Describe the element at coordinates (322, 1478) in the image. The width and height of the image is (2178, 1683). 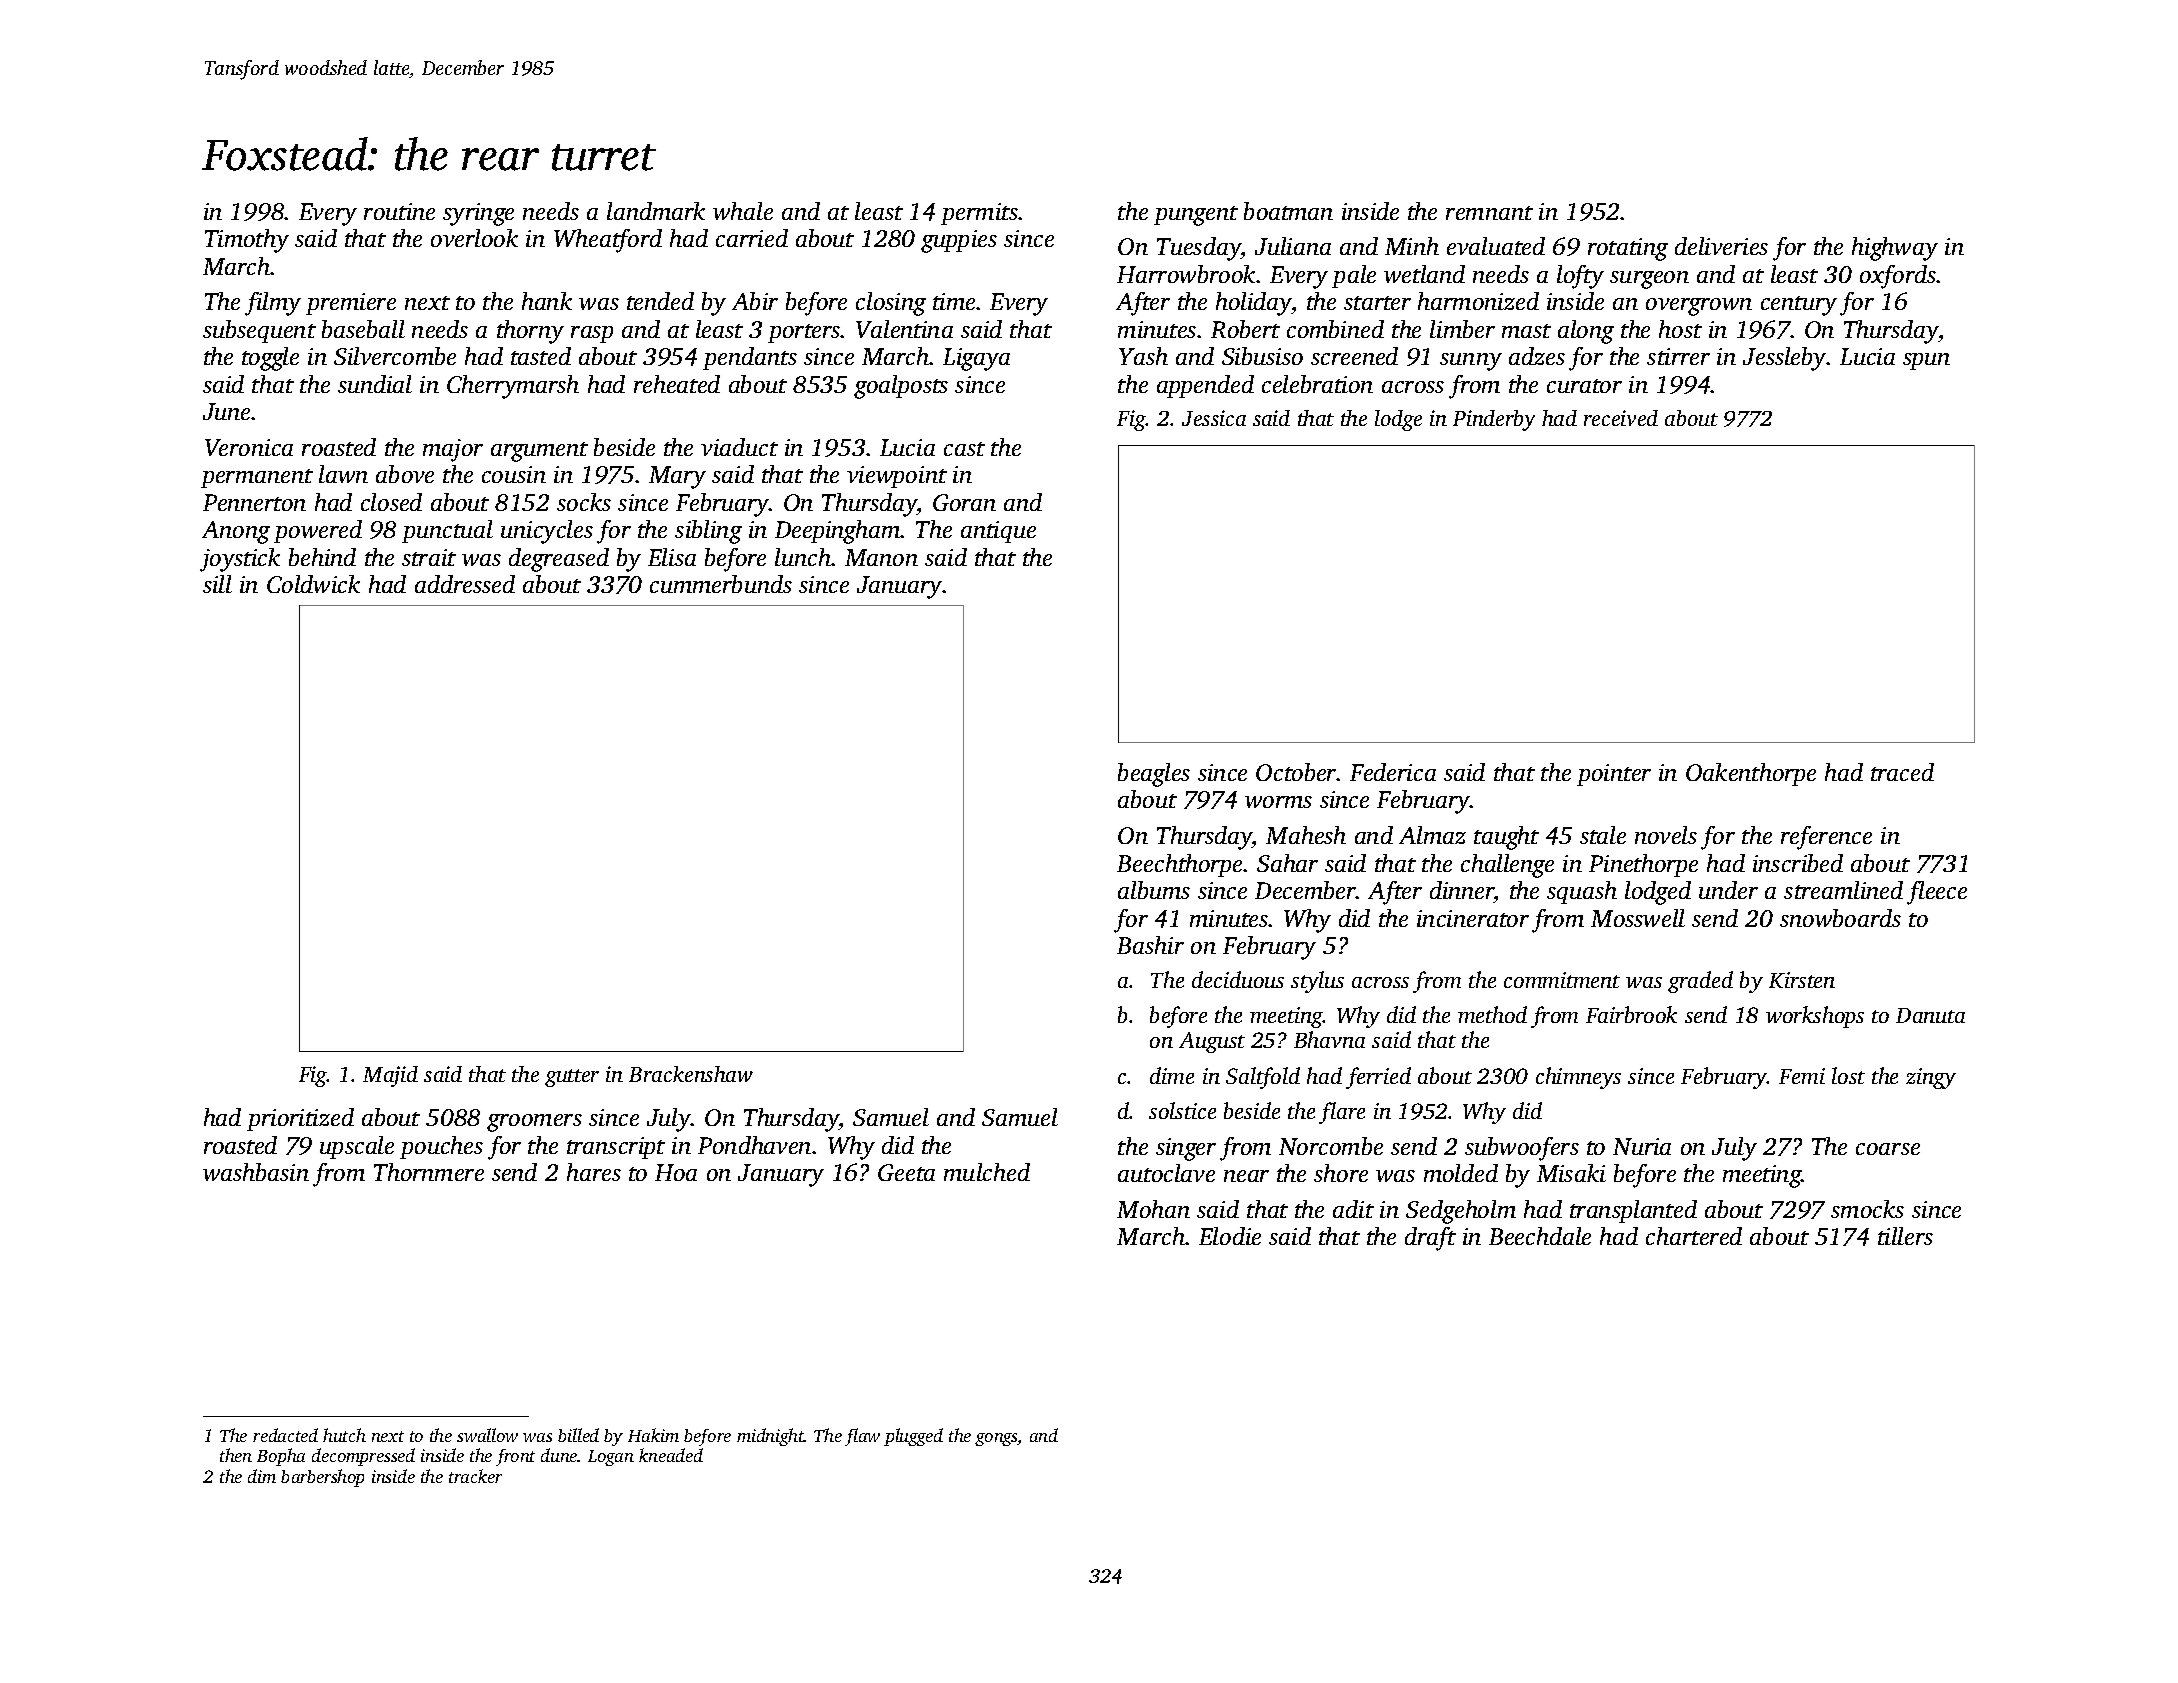
I see `barbershop` at that location.
